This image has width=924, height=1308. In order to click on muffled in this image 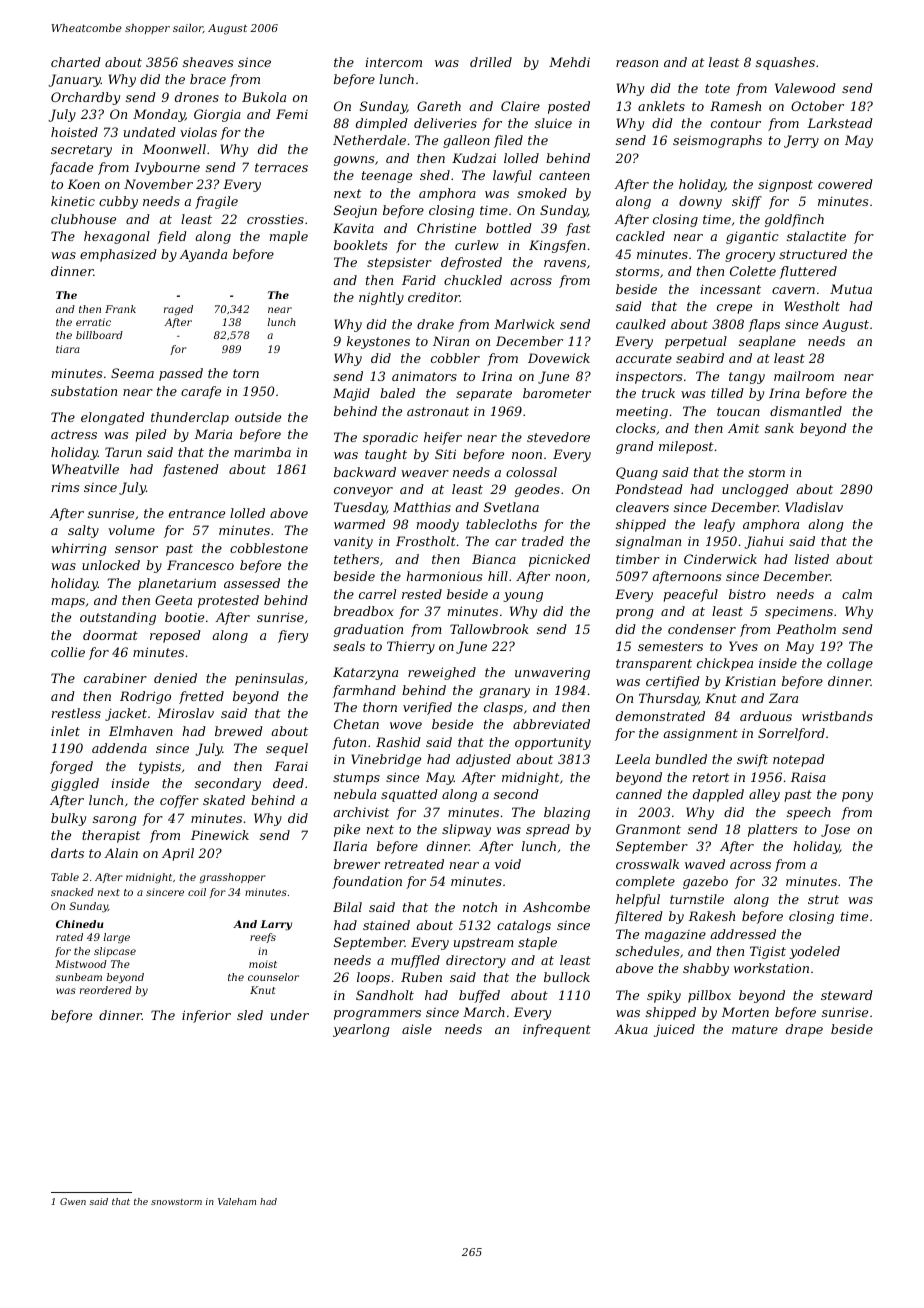, I will do `click(415, 961)`.
